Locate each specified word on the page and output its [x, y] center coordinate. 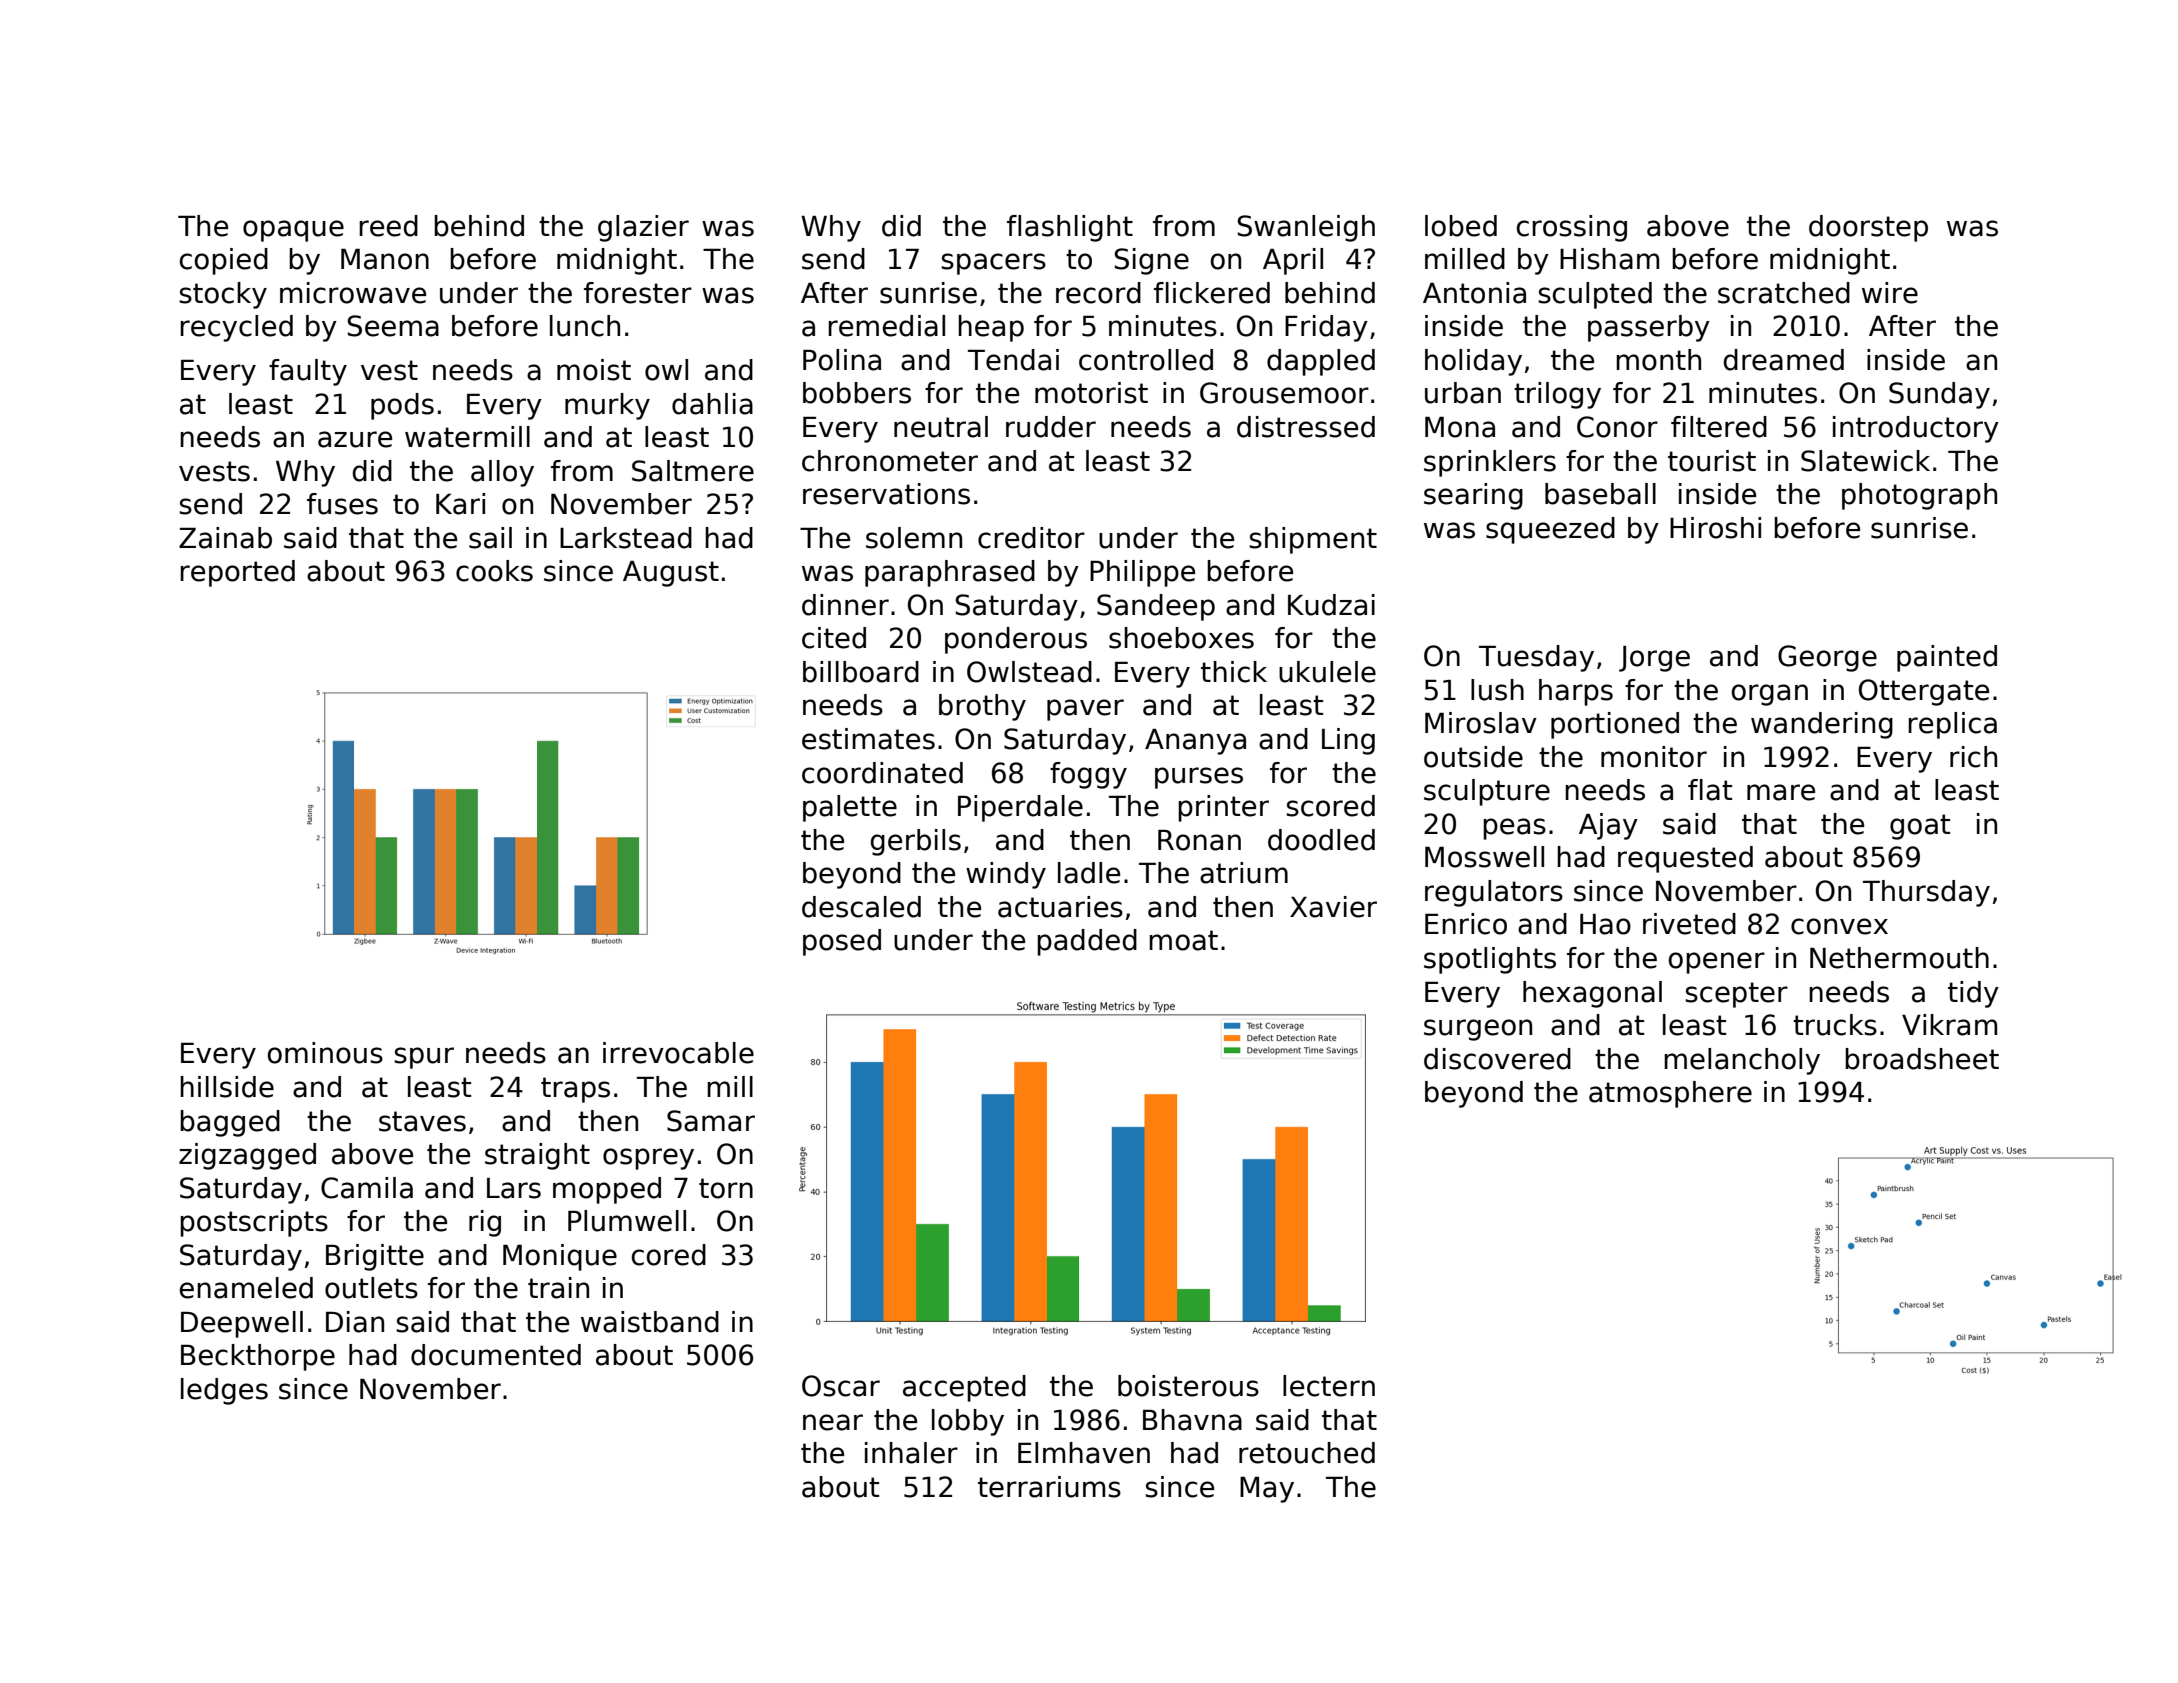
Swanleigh [1306, 228]
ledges [224, 1391]
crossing [1572, 228]
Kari [460, 504]
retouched [1307, 1453]
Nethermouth [1899, 958]
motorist [1091, 393]
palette [850, 808]
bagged [230, 1123]
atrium [1244, 873]
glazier [643, 228]
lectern [1329, 1386]
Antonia [1474, 293]
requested [1685, 859]
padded [1087, 942]
